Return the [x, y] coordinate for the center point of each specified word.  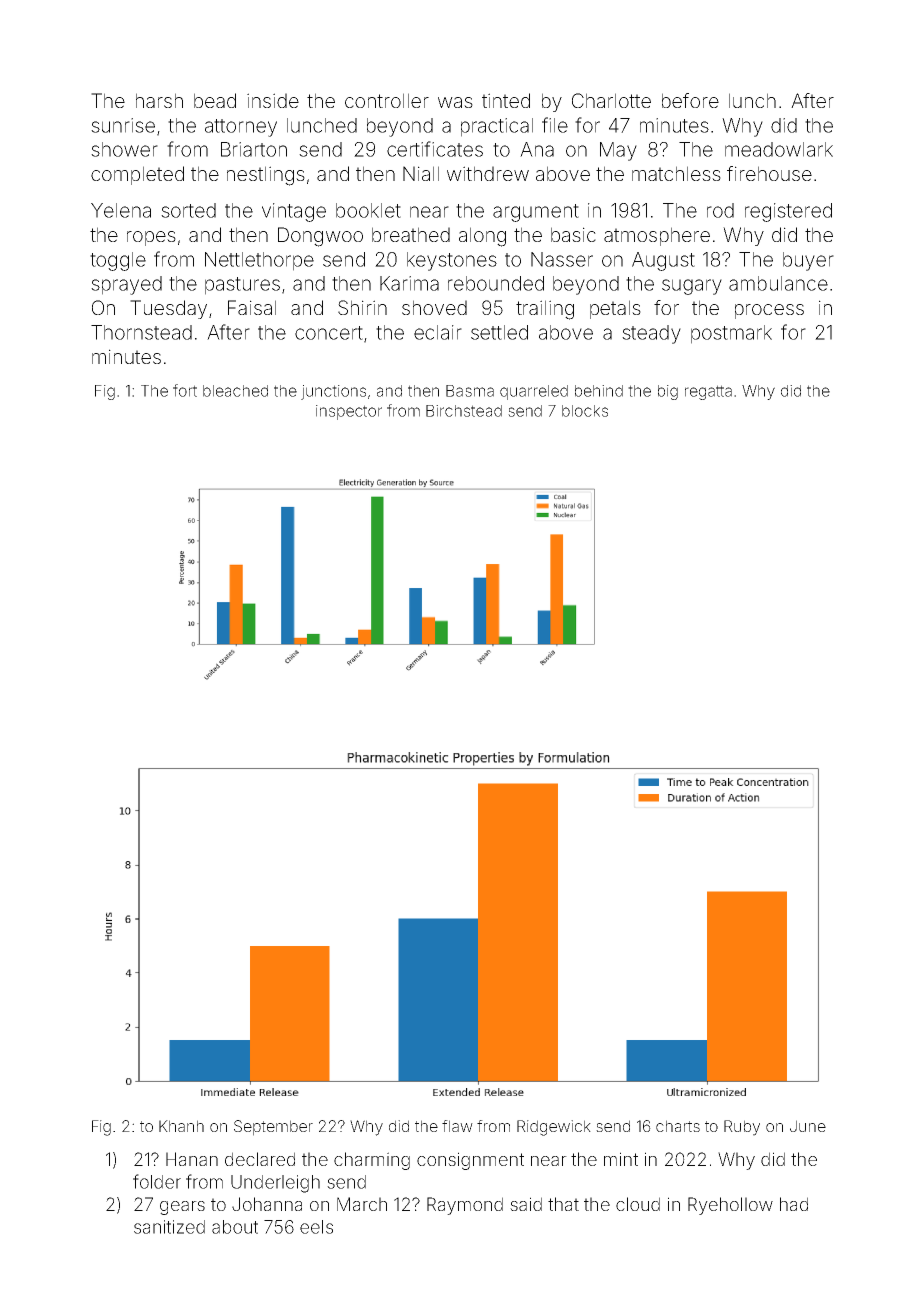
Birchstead [464, 411]
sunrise [123, 125]
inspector [349, 412]
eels [316, 1227]
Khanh [181, 1126]
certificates [435, 149]
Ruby [742, 1128]
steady [651, 334]
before [690, 100]
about [235, 1227]
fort [185, 390]
